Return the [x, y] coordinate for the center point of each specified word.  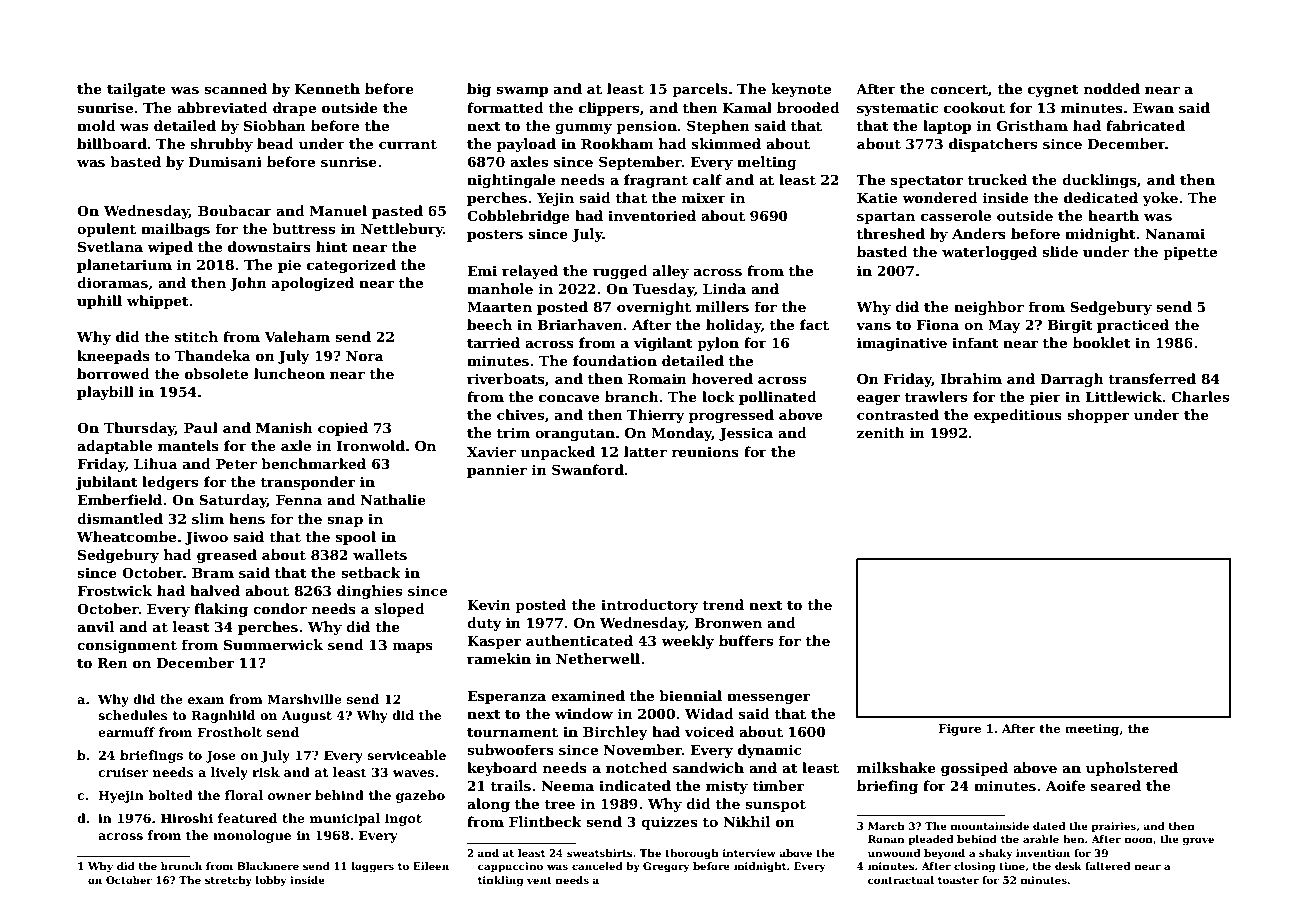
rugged [620, 272]
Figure [960, 730]
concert [959, 89]
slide [1060, 251]
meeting [1092, 730]
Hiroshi [187, 818]
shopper [1098, 416]
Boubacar [235, 210]
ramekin [499, 658]
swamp [522, 91]
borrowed [113, 373]
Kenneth [327, 88]
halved [215, 590]
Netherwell [598, 658]
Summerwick [273, 644]
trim [513, 433]
